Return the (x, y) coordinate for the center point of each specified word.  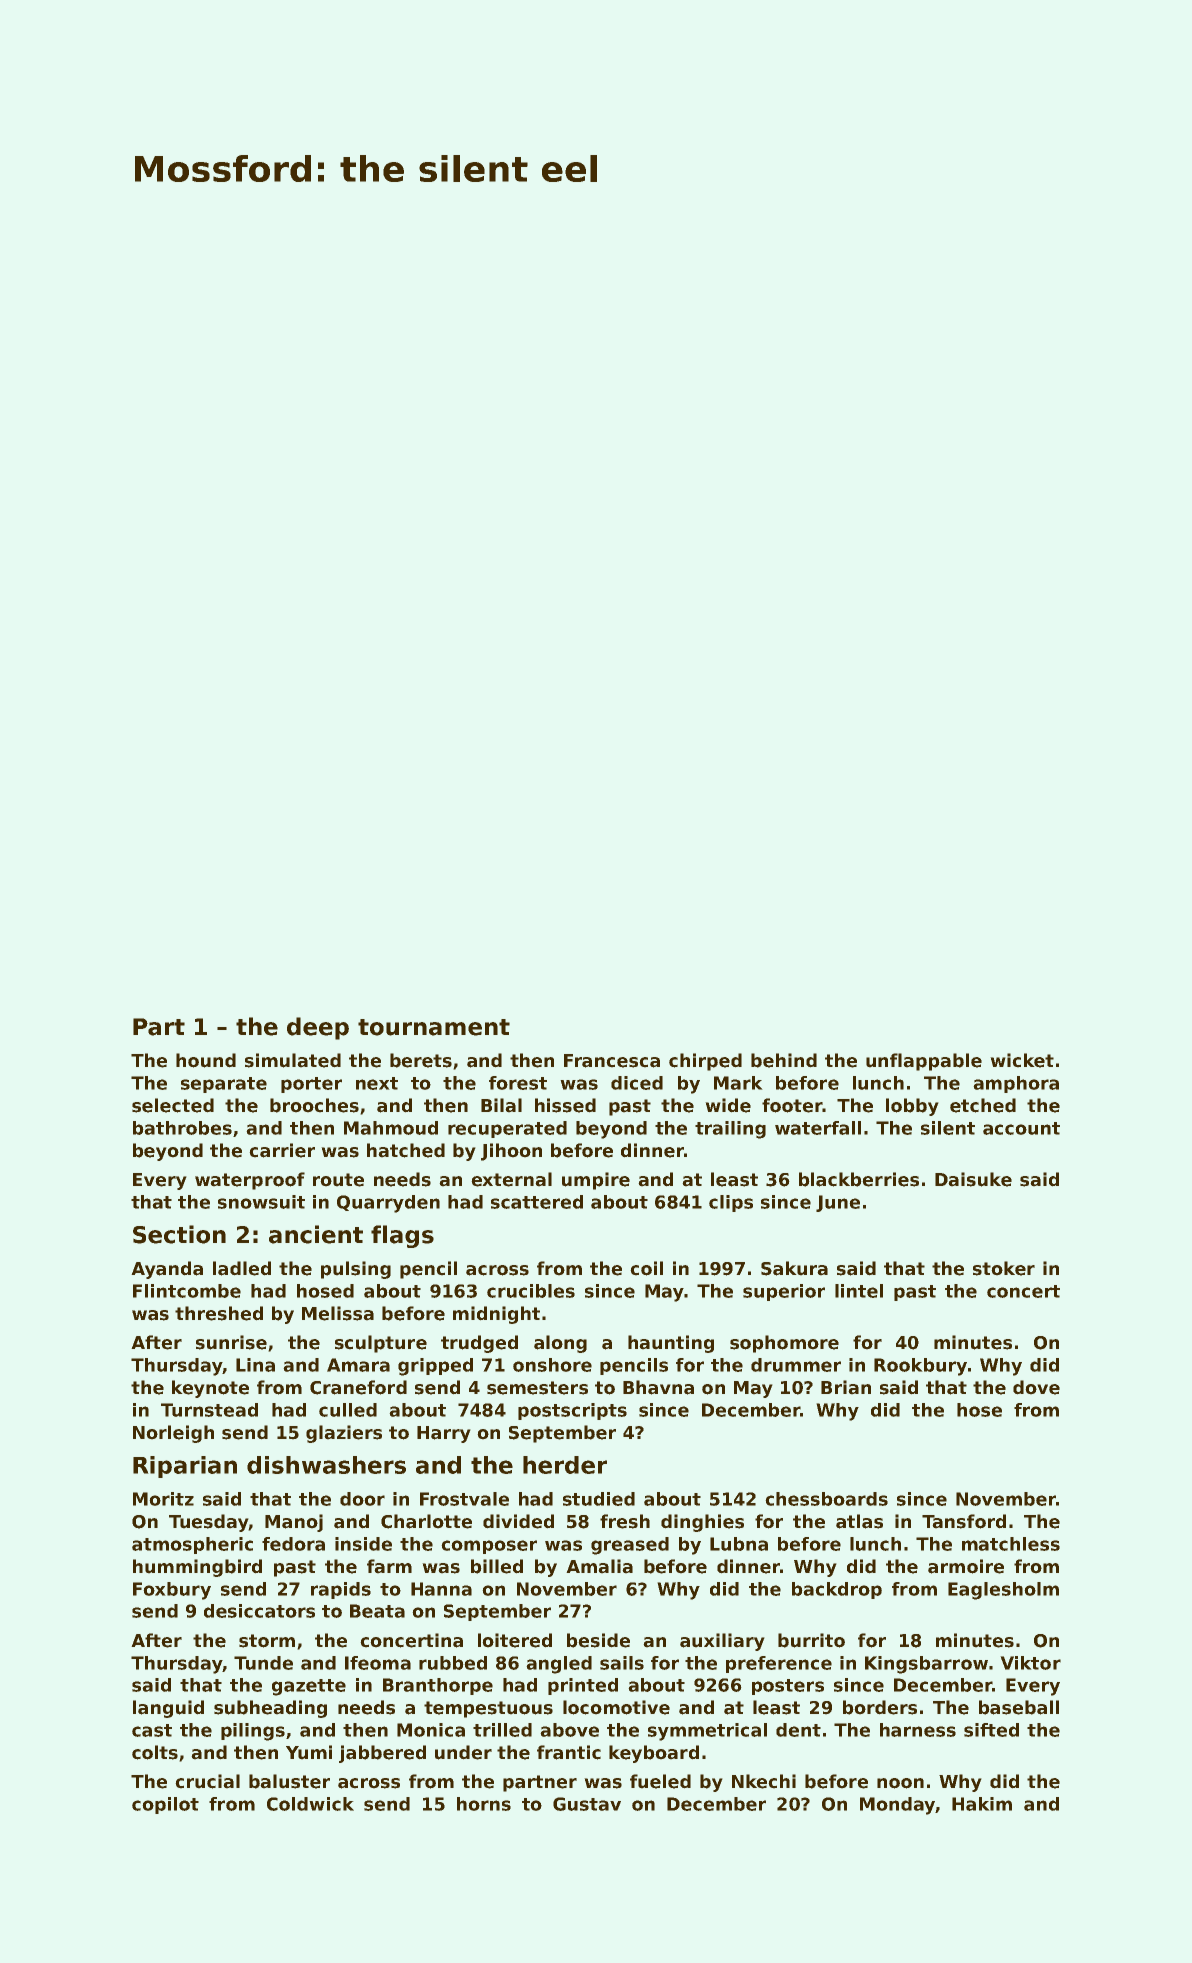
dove (1036, 1387)
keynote (210, 1389)
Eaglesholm (1003, 1591)
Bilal (501, 1105)
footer (792, 1105)
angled (559, 1665)
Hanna (441, 1589)
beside (598, 1640)
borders (880, 1707)
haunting (671, 1344)
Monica (431, 1730)
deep (318, 1028)
